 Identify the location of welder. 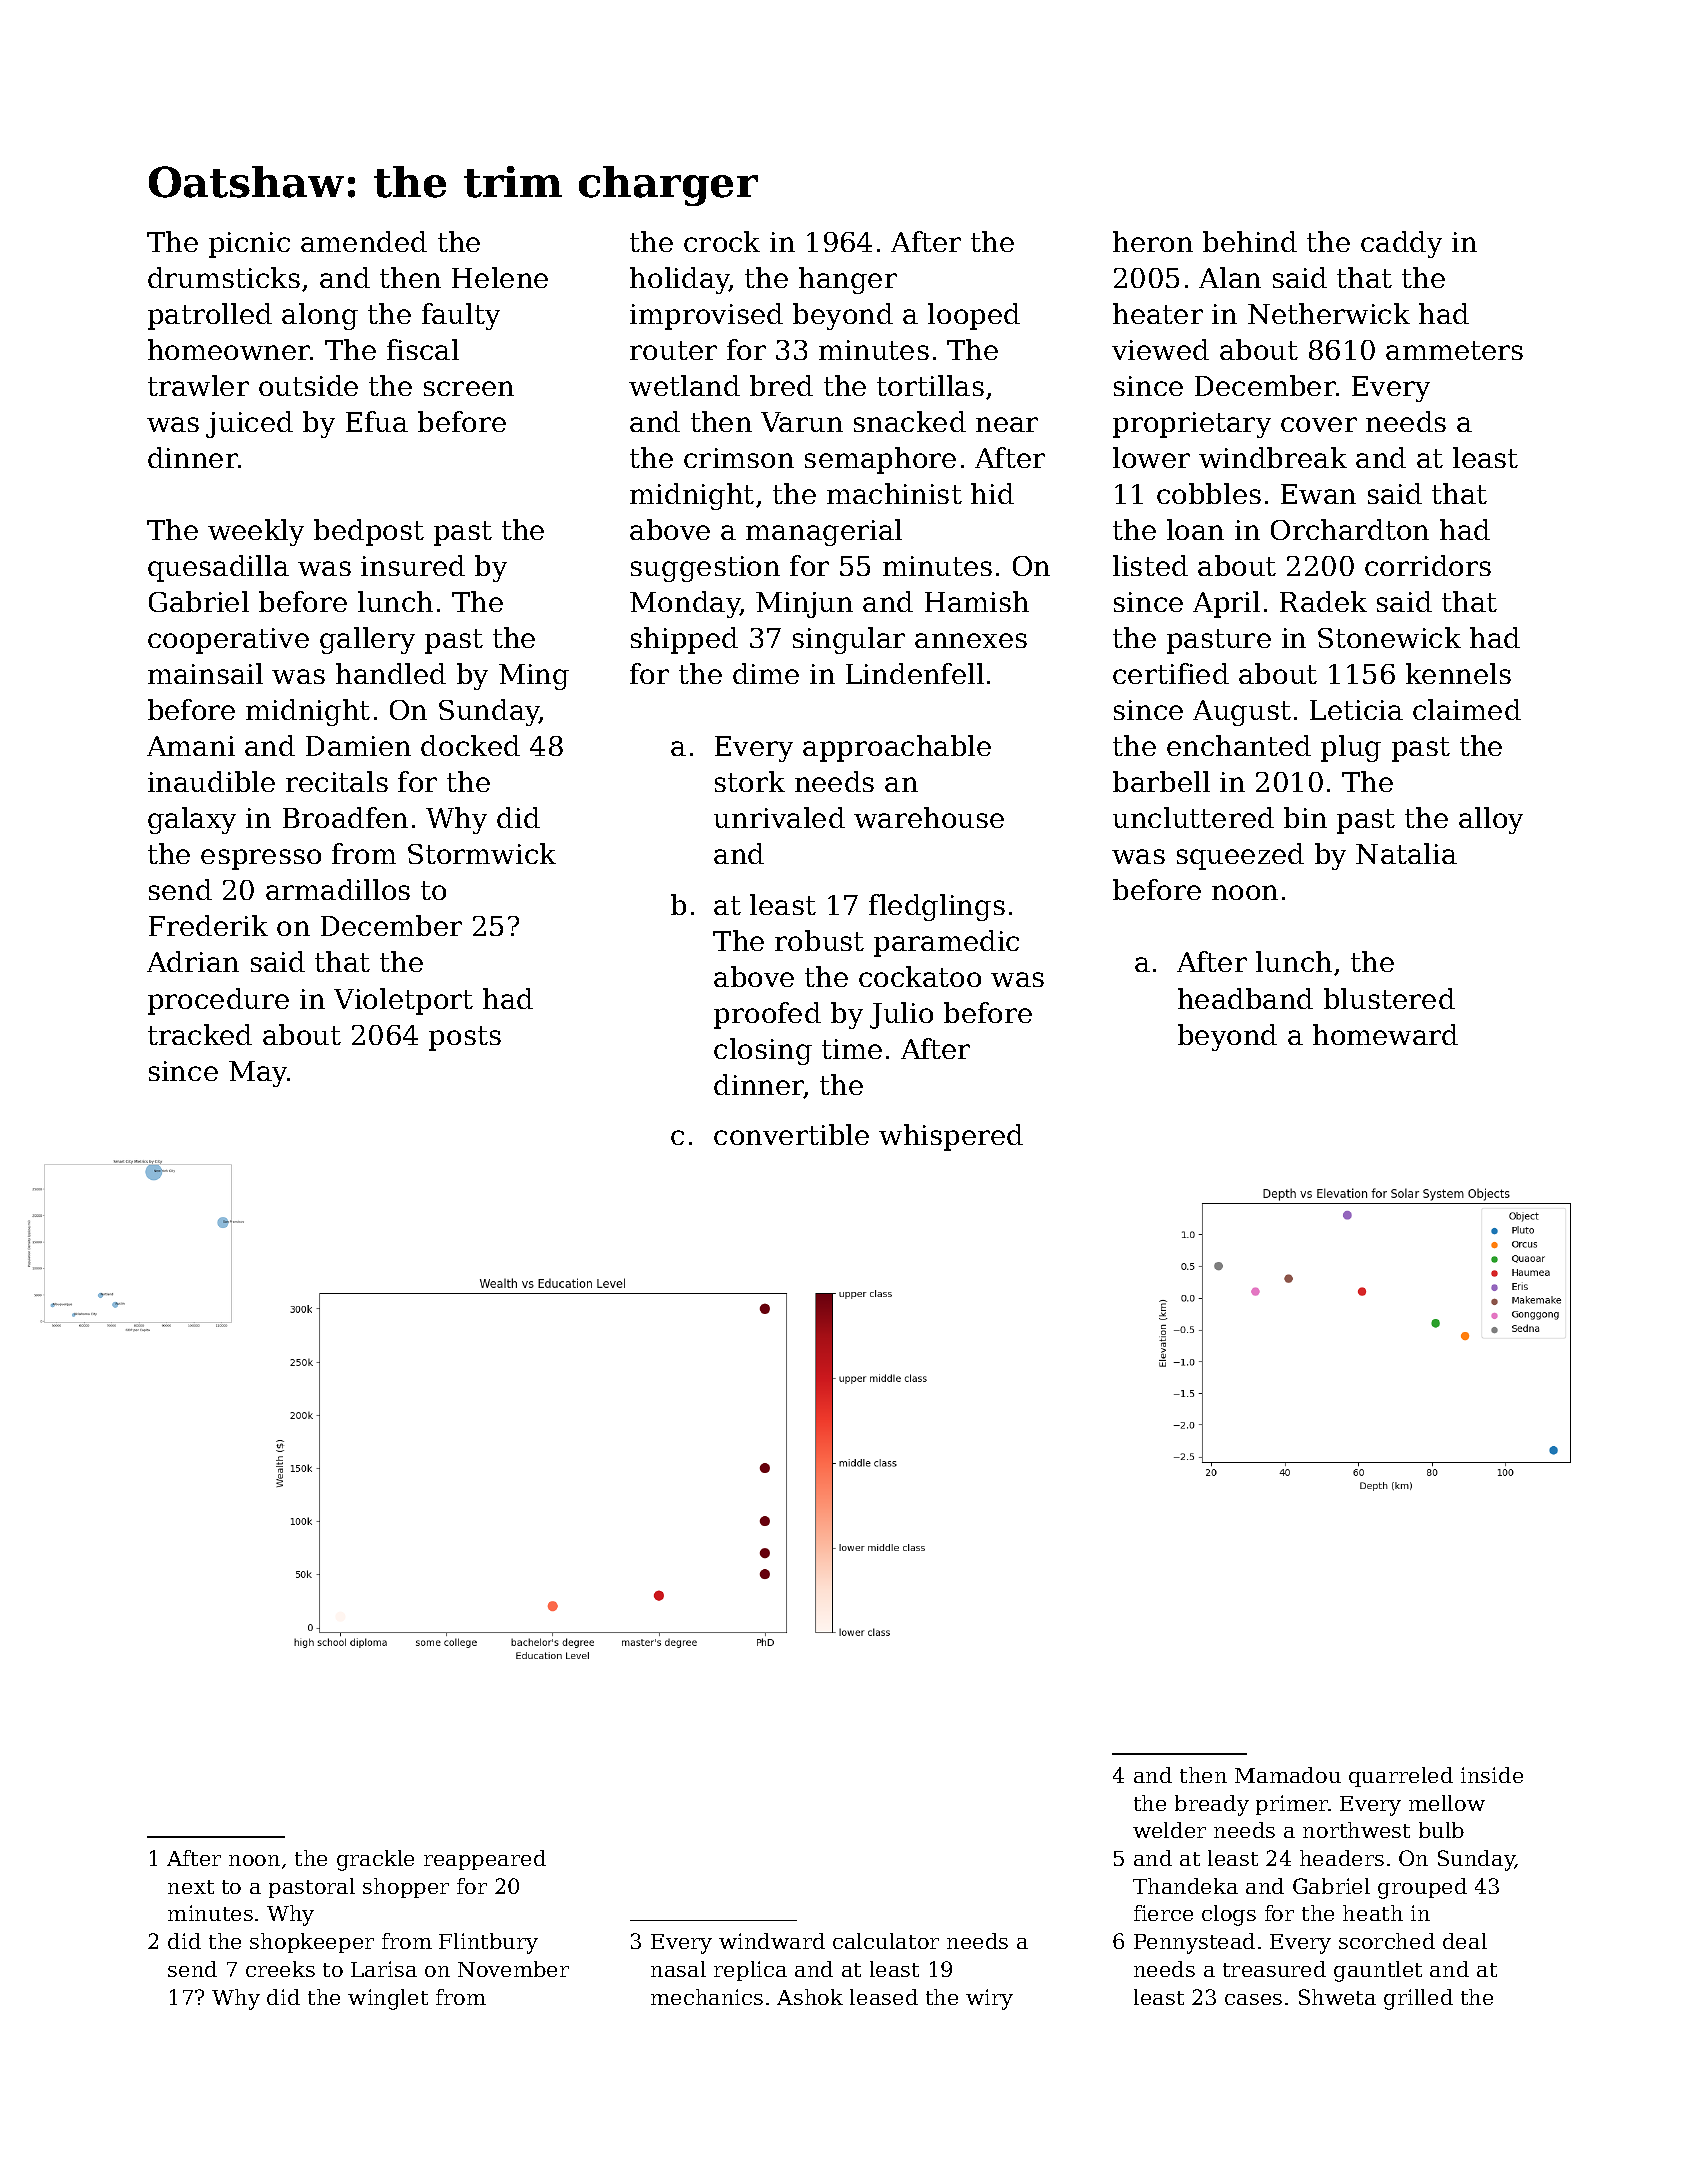
(1169, 1830).
